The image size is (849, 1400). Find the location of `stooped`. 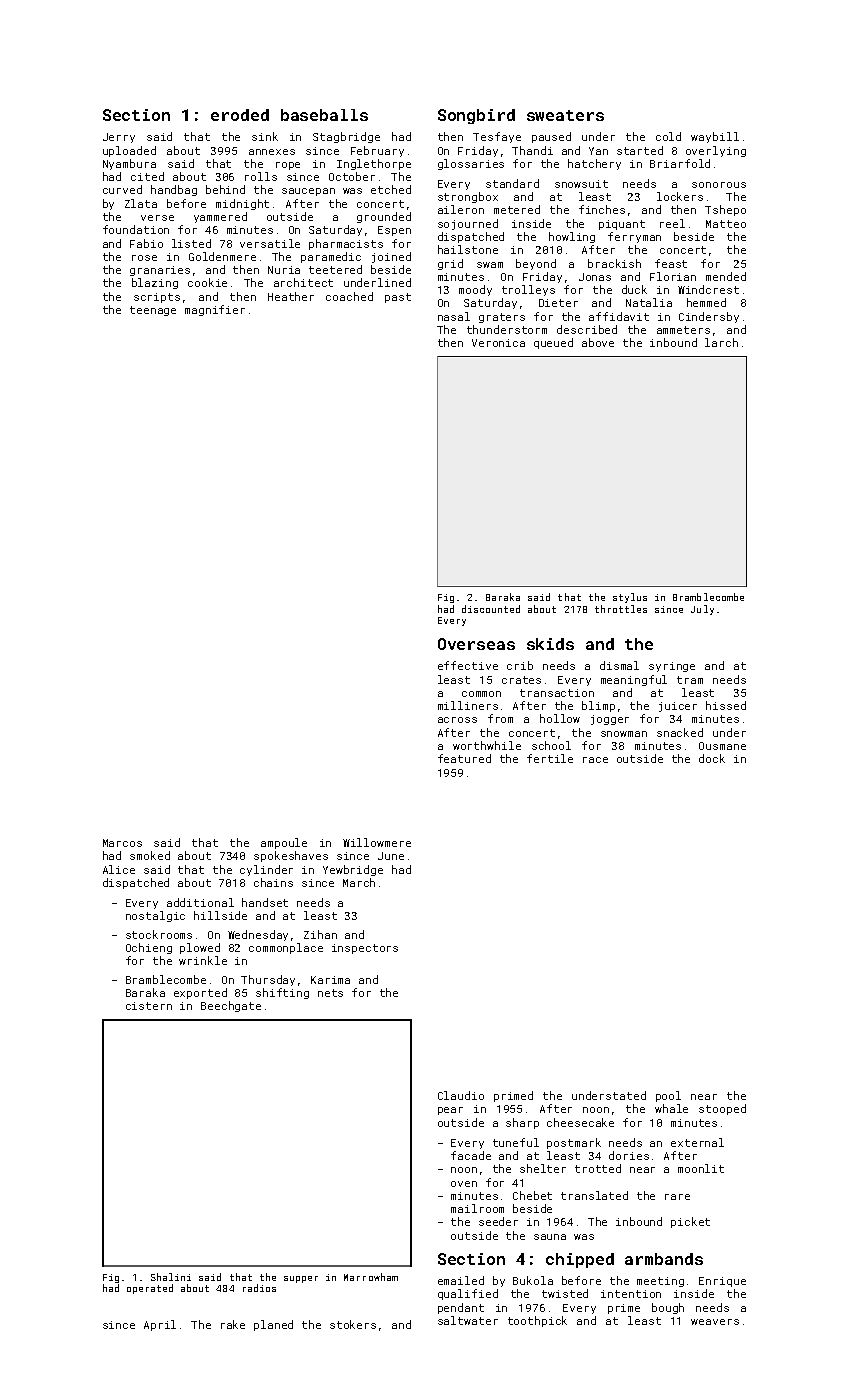

stooped is located at coordinates (722, 1109).
